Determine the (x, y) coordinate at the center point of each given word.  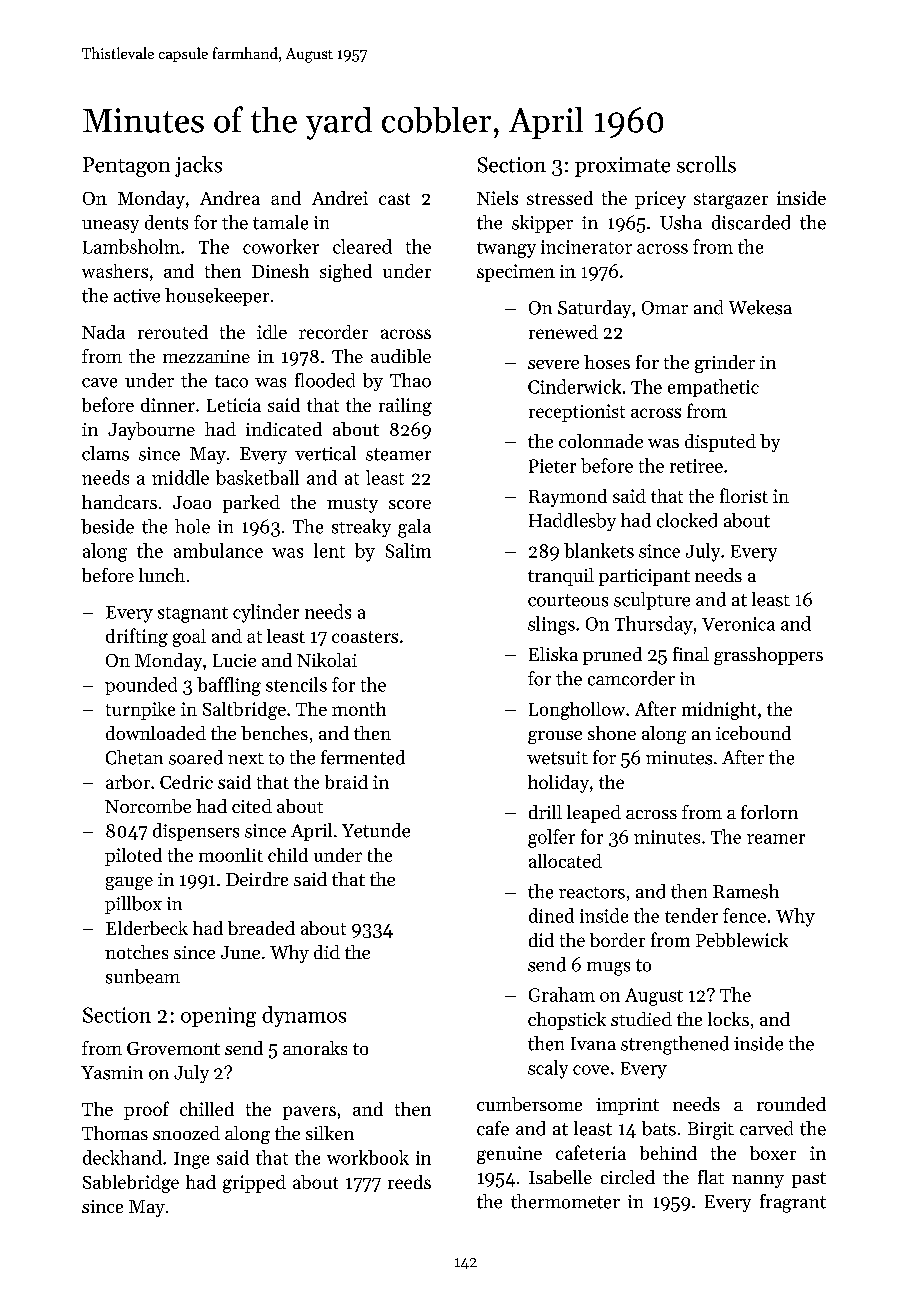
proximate (622, 167)
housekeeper (217, 297)
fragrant (793, 1203)
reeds (409, 1182)
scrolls (706, 164)
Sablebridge (131, 1184)
